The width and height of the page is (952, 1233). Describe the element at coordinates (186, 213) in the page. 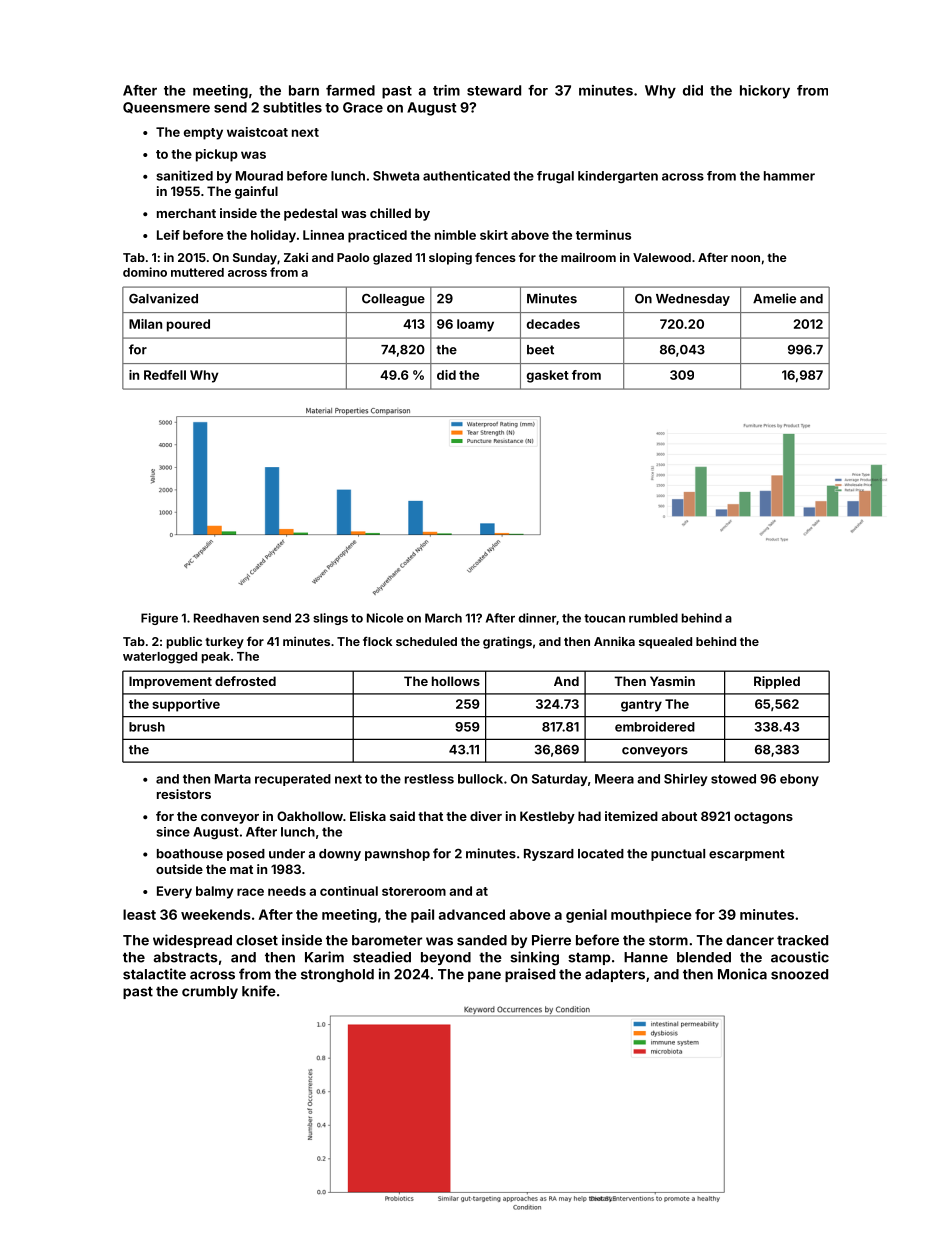

I see `merchant` at that location.
